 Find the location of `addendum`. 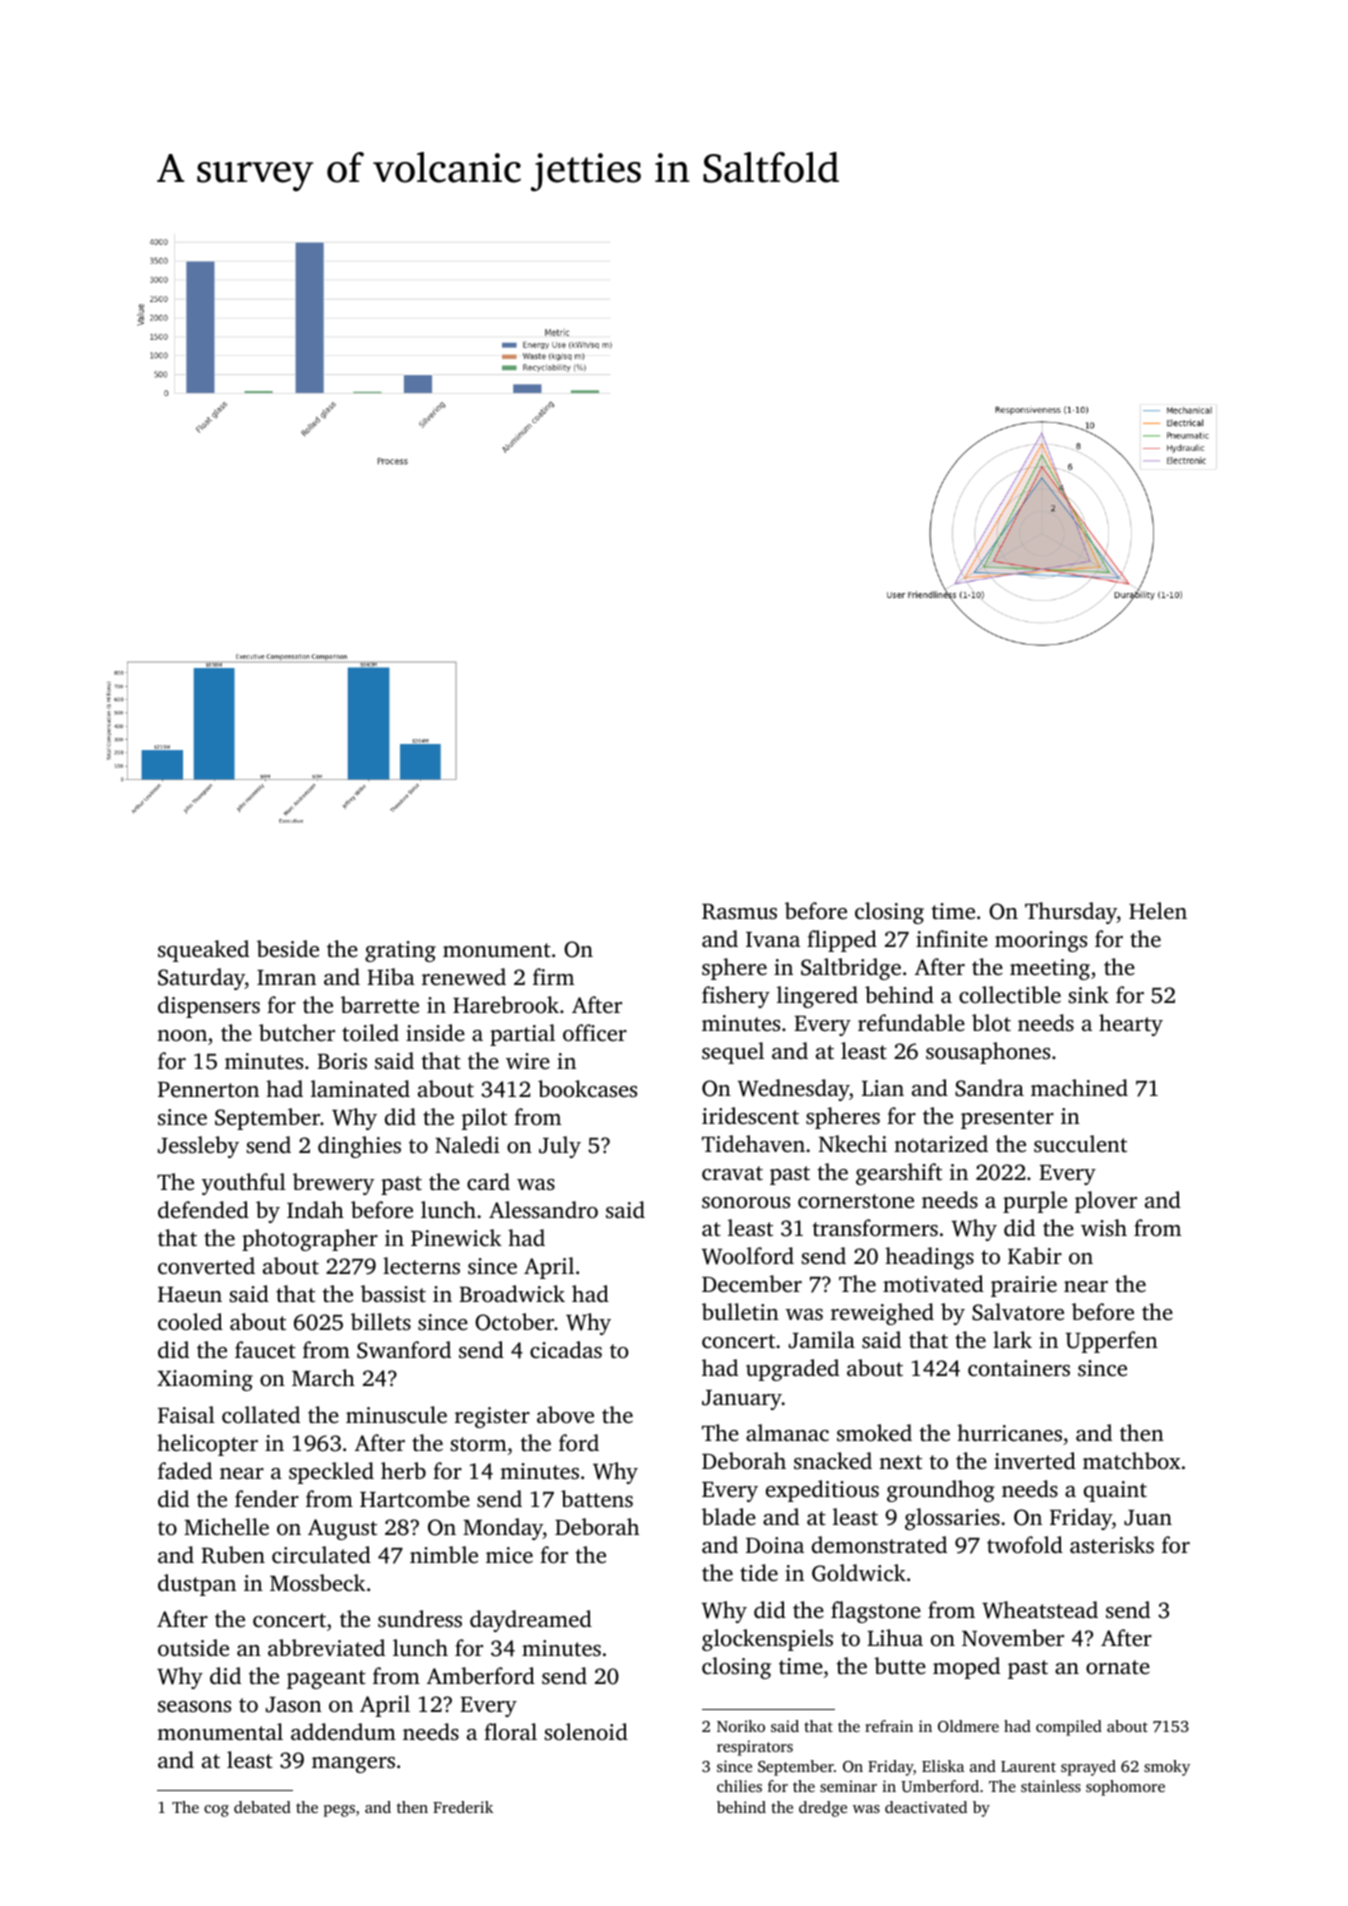

addendum is located at coordinates (343, 1732).
